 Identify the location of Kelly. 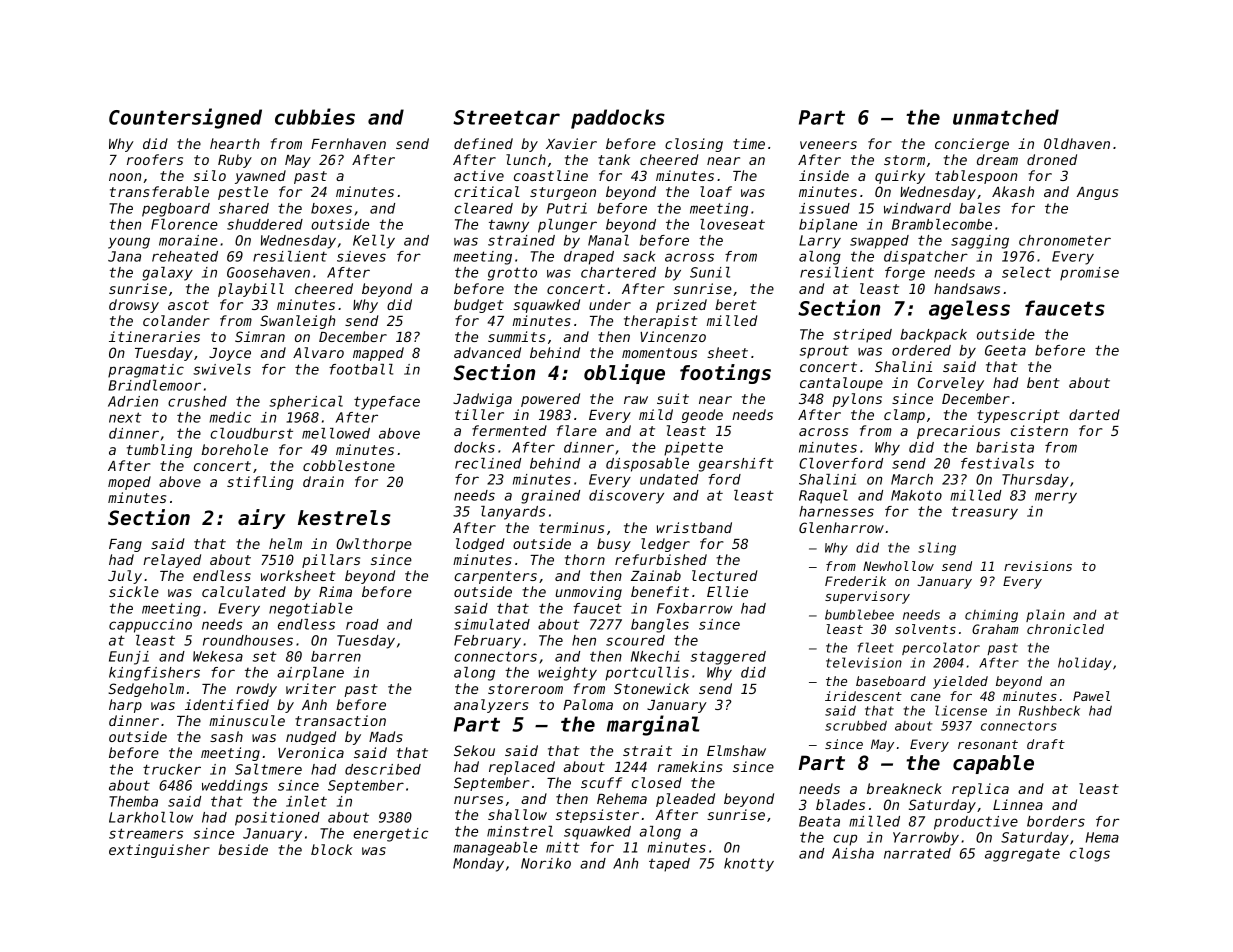
(374, 242).
